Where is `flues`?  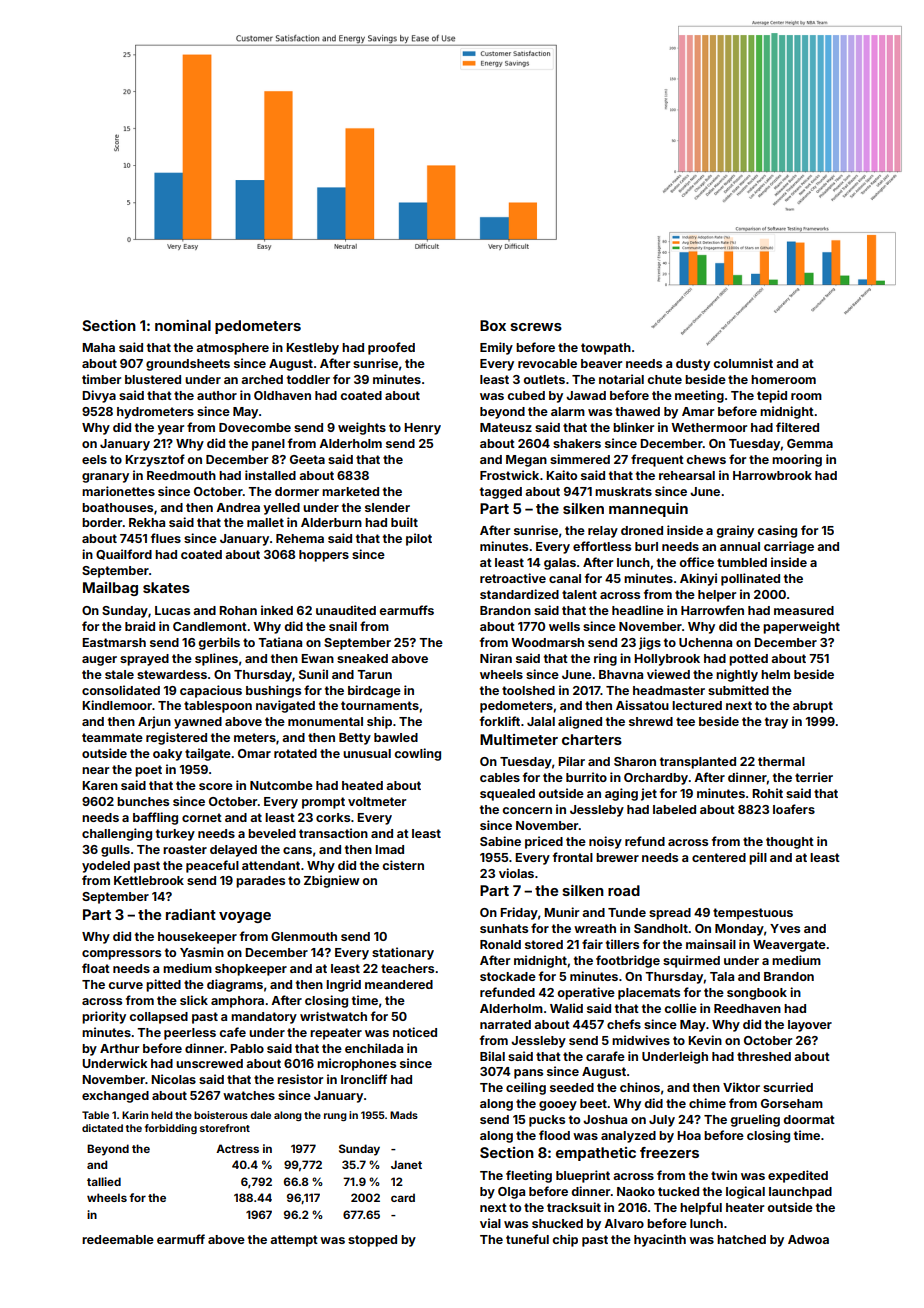 flues is located at coordinates (166, 538).
